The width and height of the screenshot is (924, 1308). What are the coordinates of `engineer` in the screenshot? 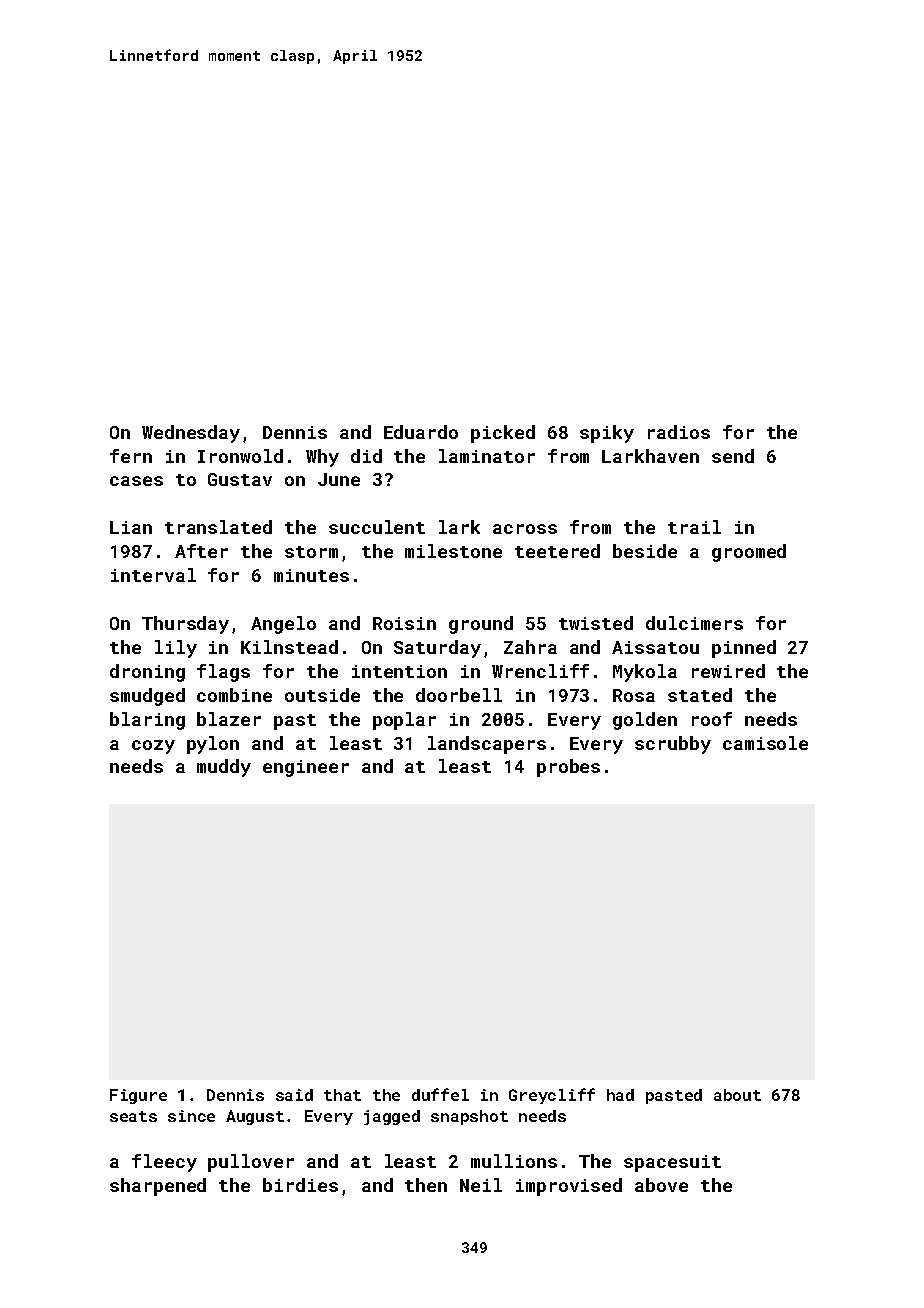 It's located at (306, 768).
